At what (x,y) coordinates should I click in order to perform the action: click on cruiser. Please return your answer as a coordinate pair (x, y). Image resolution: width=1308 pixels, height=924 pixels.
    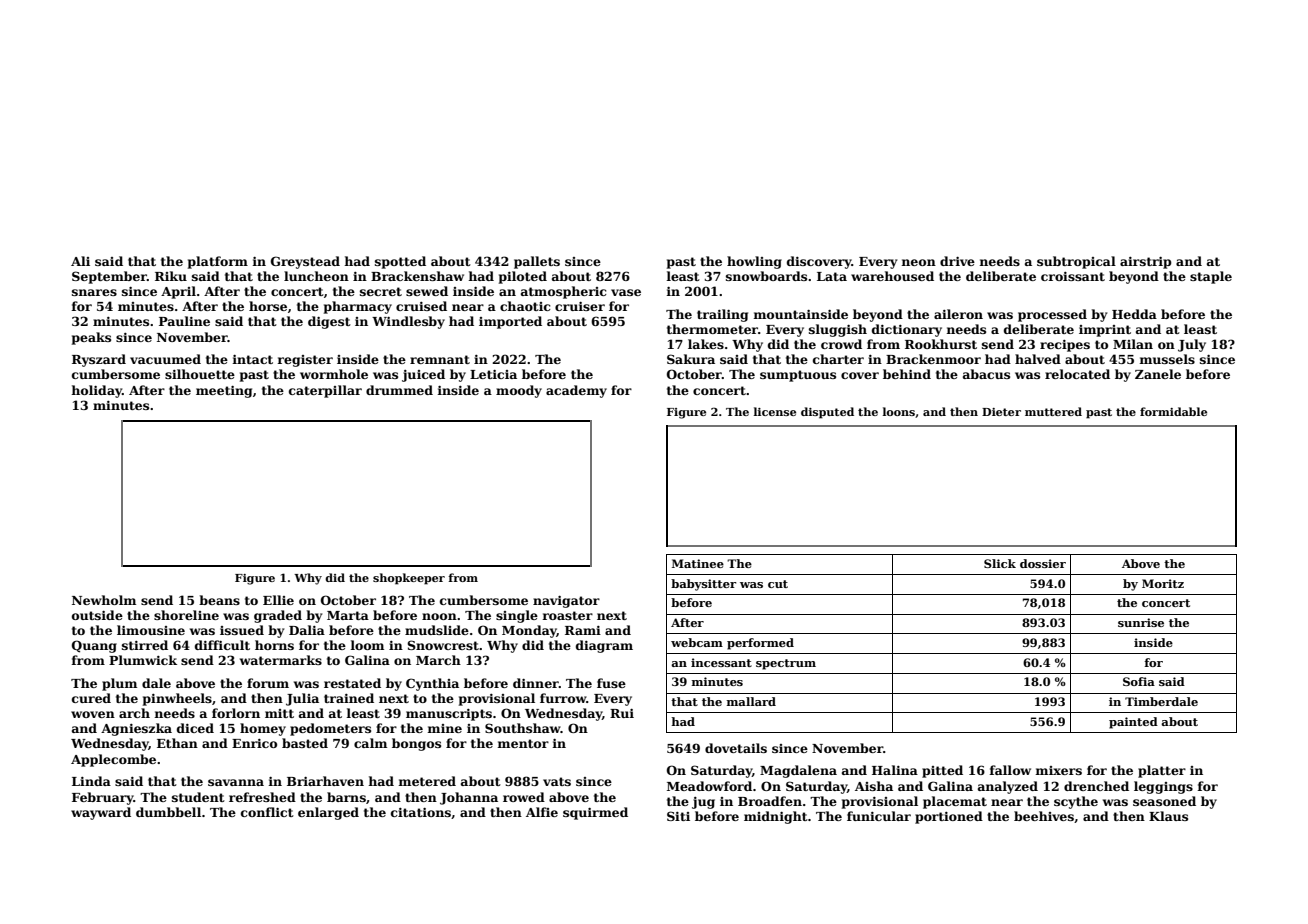
    Looking at the image, I should click on (580, 306).
